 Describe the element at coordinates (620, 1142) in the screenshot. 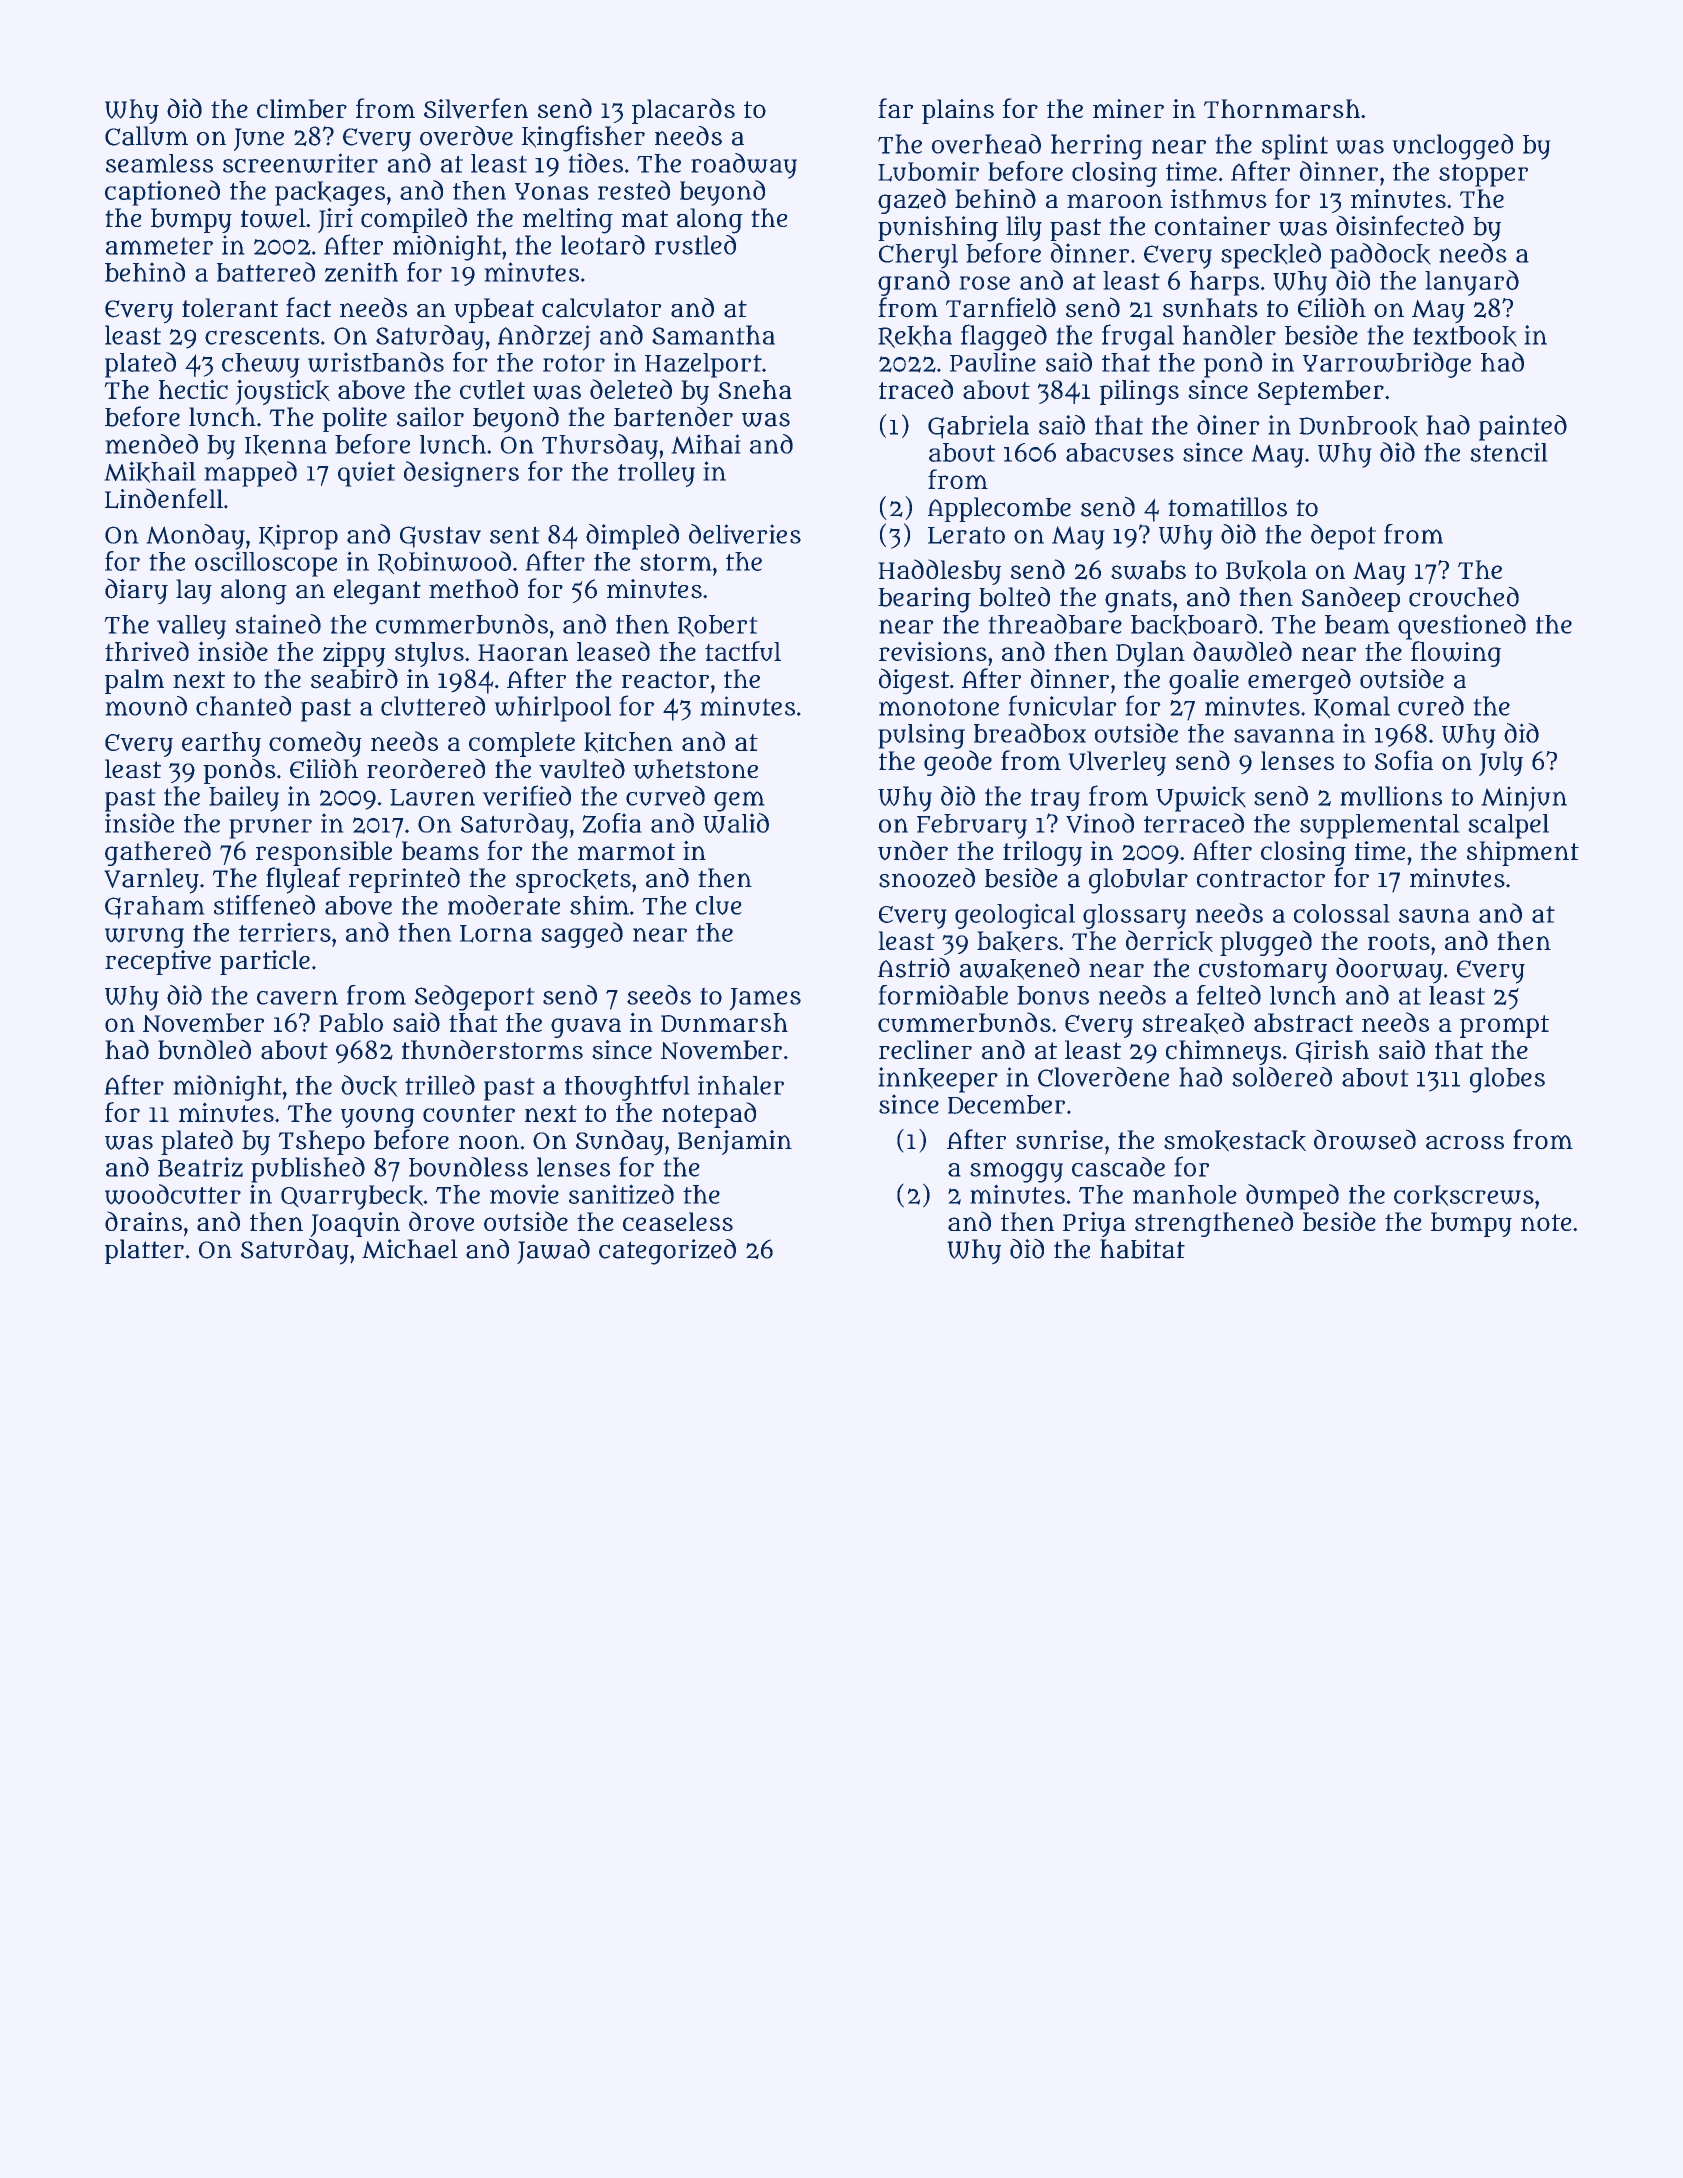

I see `Sunday` at that location.
